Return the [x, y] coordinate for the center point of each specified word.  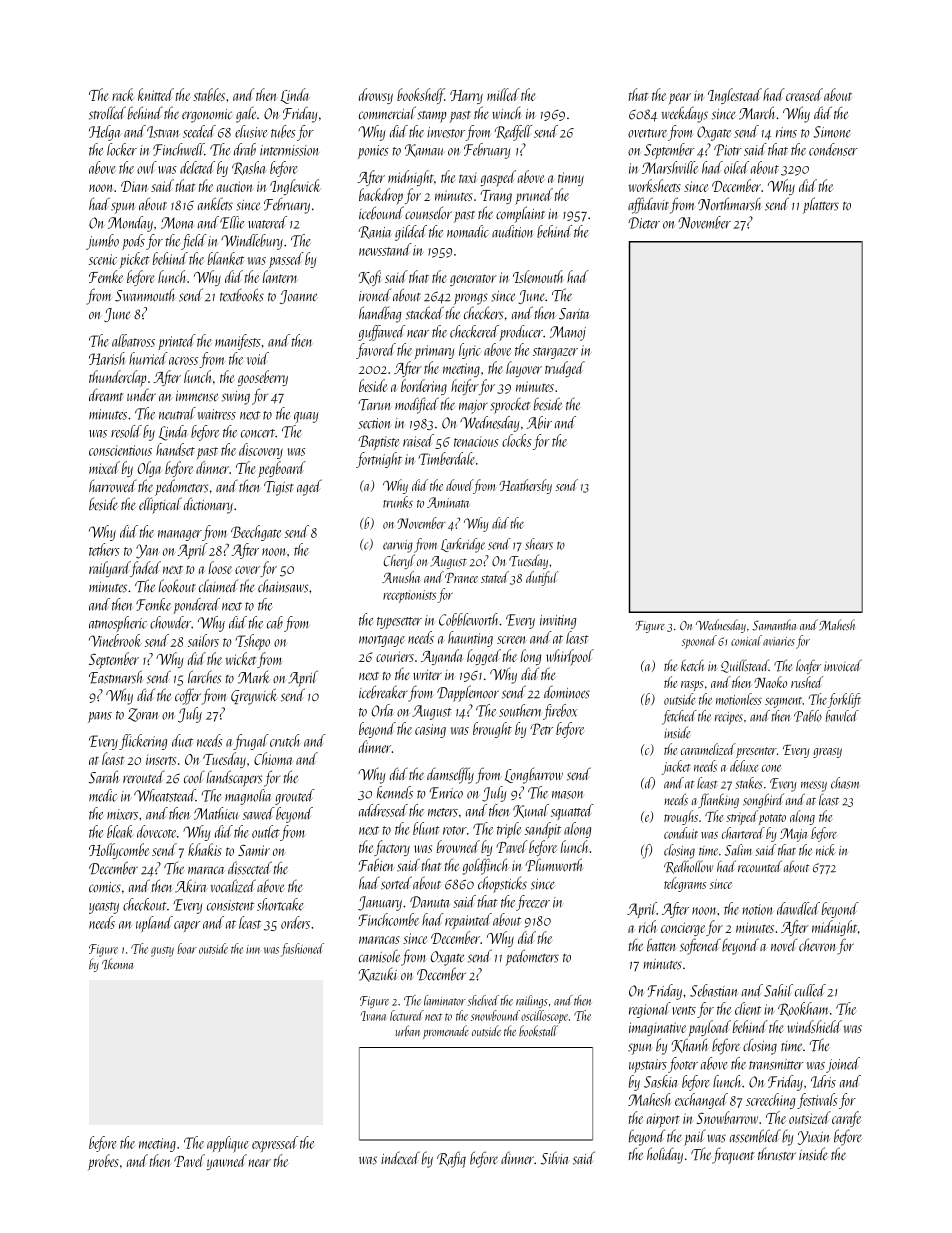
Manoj [568, 333]
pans [100, 717]
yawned [227, 1162]
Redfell [513, 133]
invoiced [843, 665]
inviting [558, 622]
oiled [736, 167]
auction [234, 186]
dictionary [208, 505]
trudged [565, 369]
